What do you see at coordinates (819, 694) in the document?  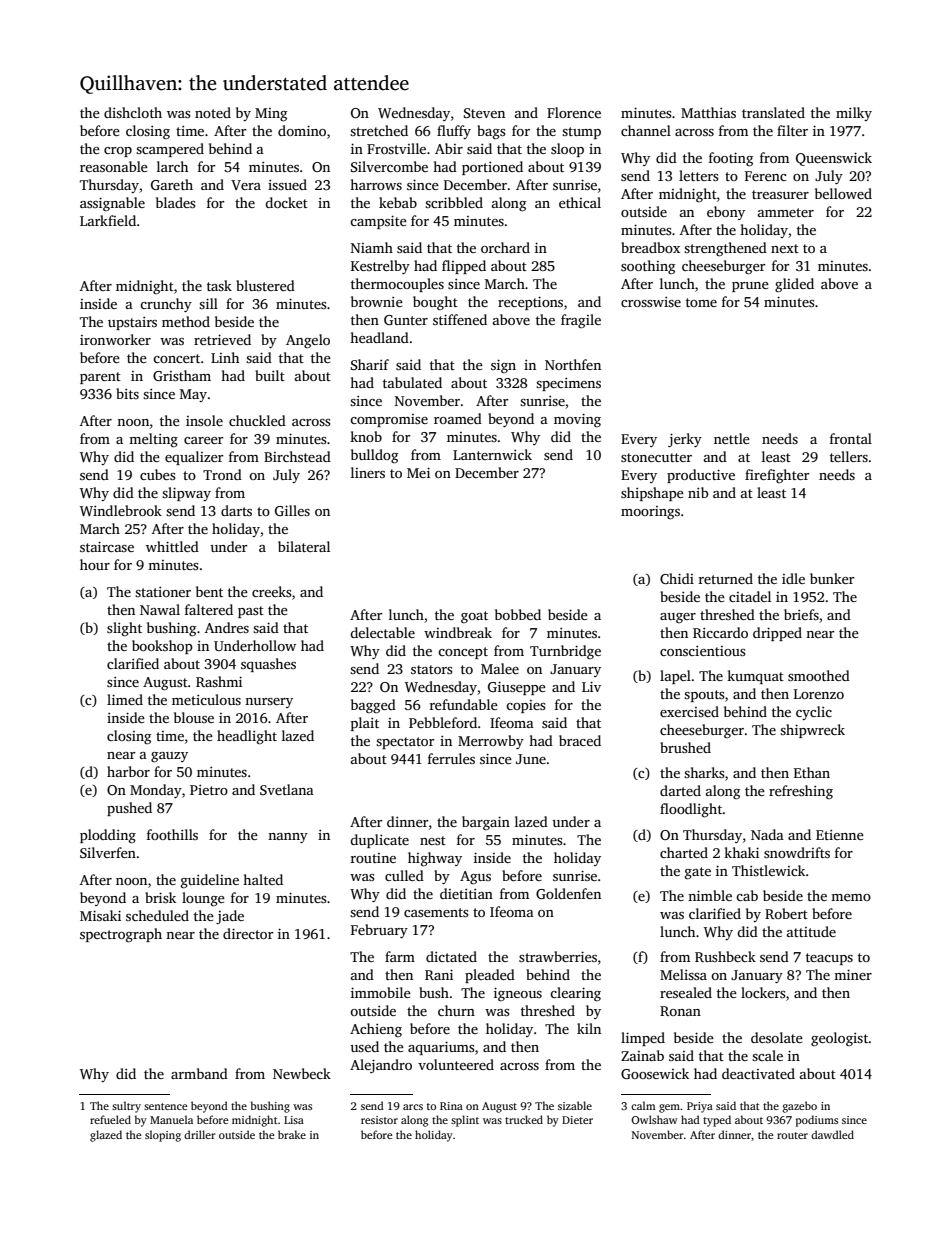 I see `Lorenzo` at bounding box center [819, 694].
